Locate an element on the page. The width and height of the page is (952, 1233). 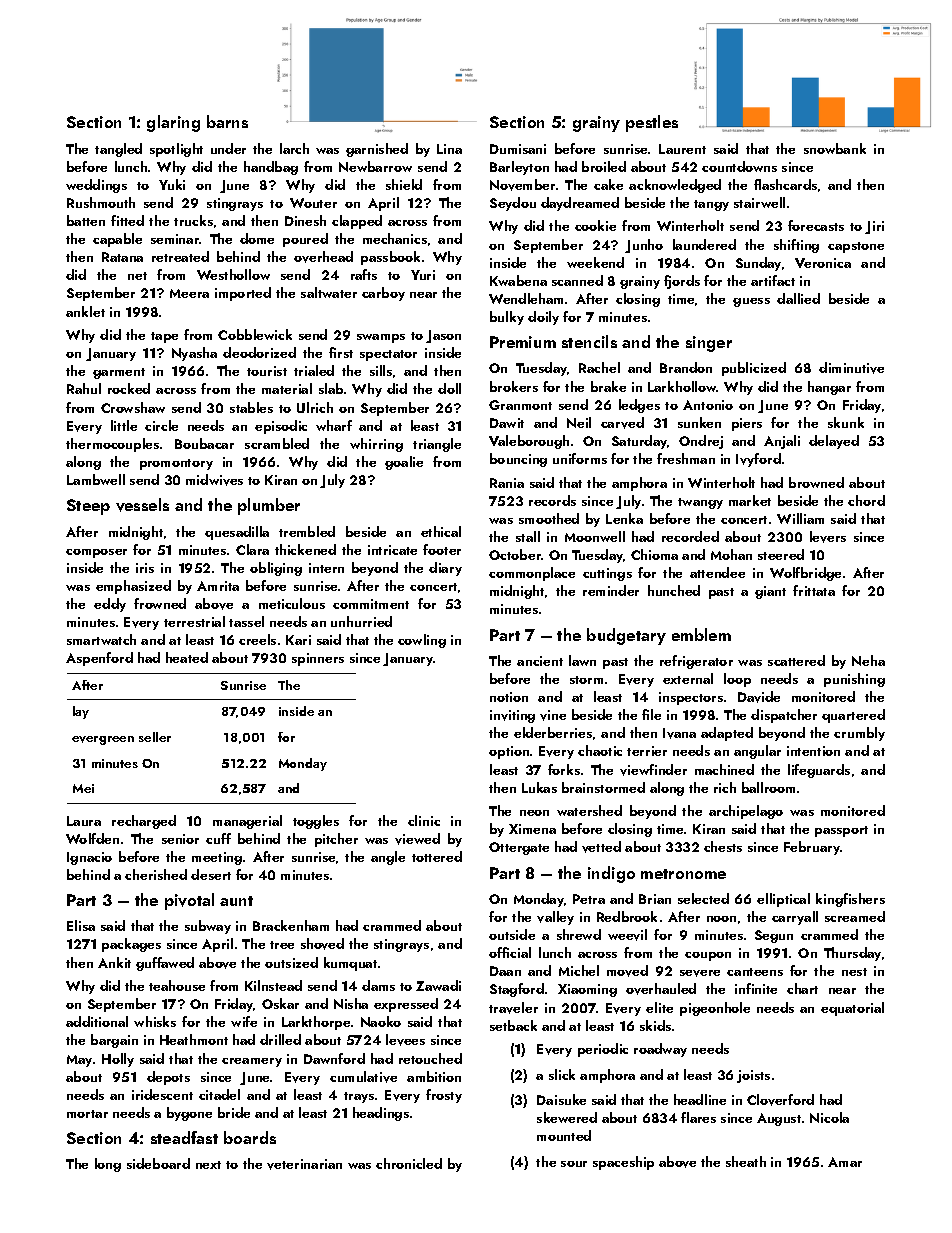
commitment is located at coordinates (371, 604).
